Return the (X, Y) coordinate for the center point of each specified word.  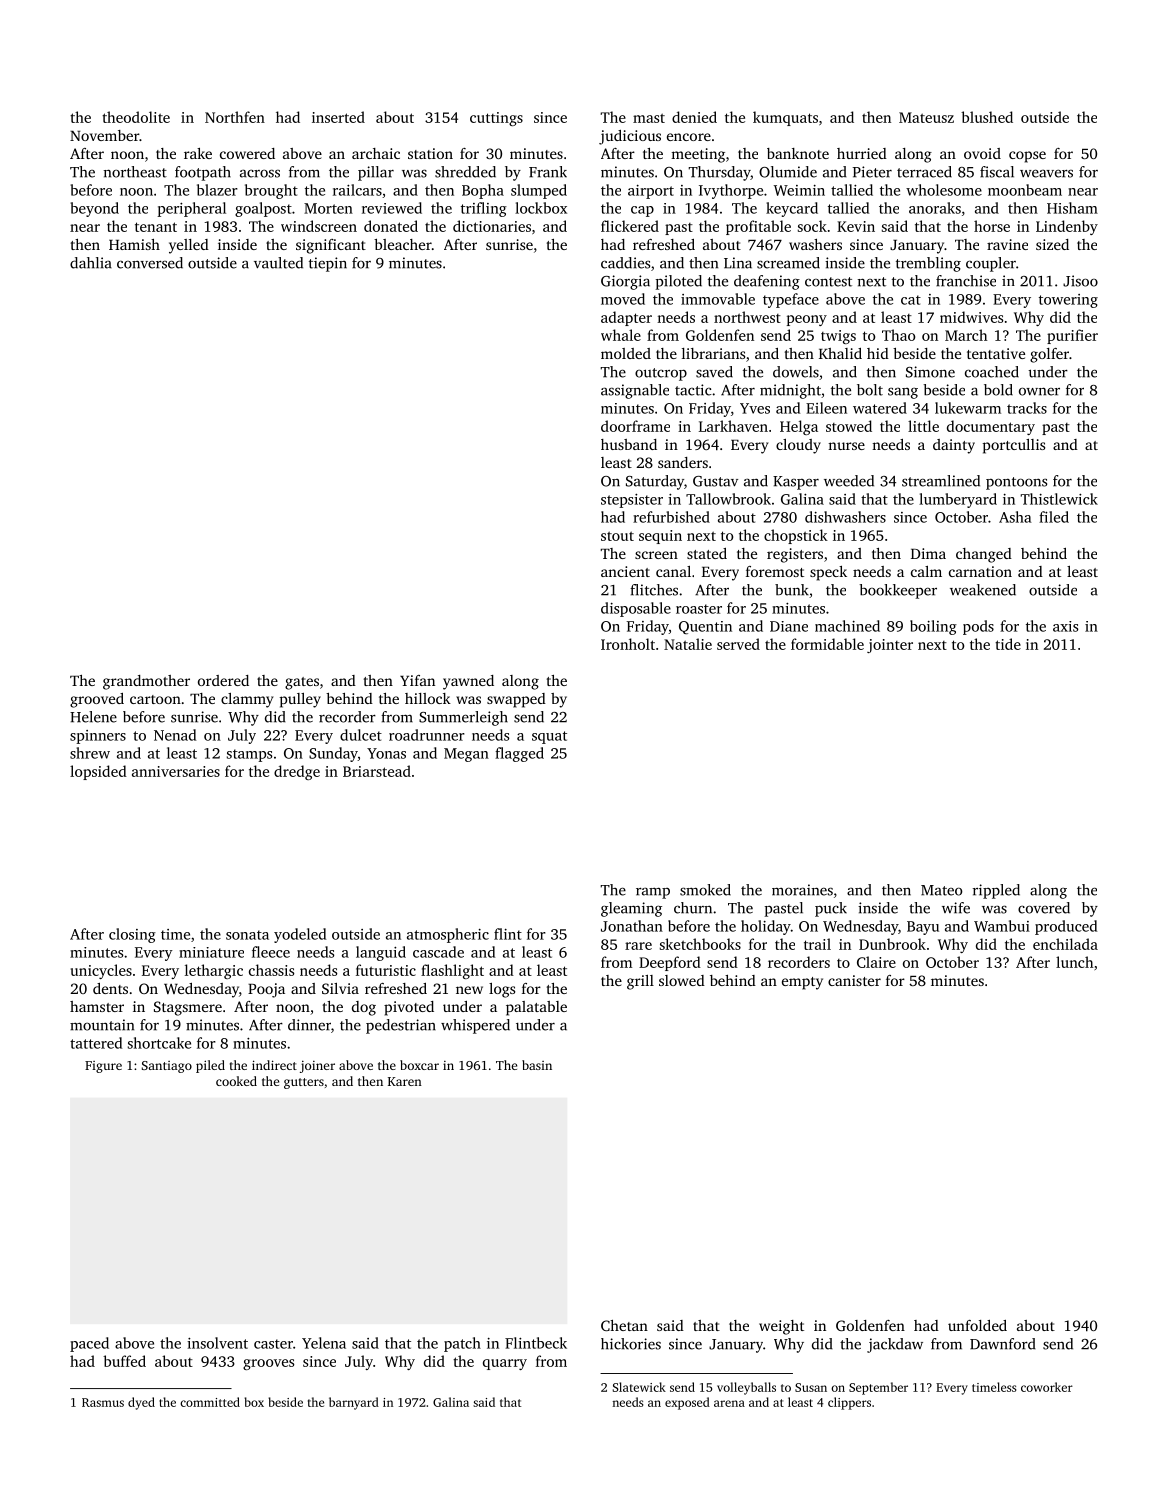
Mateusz (926, 117)
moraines (802, 890)
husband (629, 444)
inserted (338, 117)
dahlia (91, 263)
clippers (849, 1403)
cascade (438, 952)
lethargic (214, 971)
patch (462, 1344)
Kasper (796, 483)
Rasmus (103, 1402)
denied (694, 117)
